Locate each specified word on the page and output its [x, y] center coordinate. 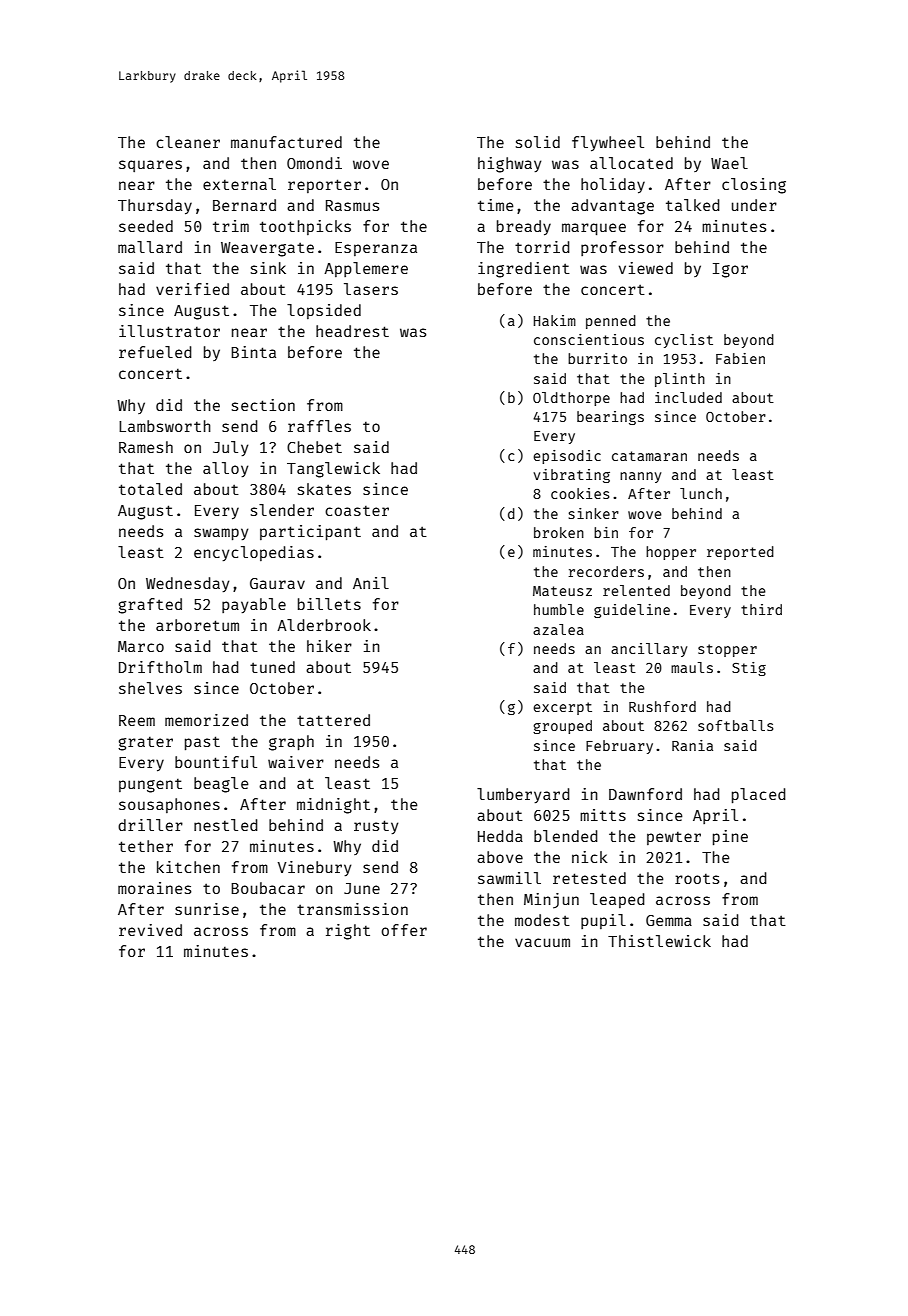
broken [559, 532]
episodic [567, 457]
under [754, 205]
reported [740, 553]
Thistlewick [659, 941]
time [496, 205]
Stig [749, 669]
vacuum [542, 942]
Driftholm [160, 667]
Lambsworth [165, 426]
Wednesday [187, 584]
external [239, 184]
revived [150, 930]
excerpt [562, 708]
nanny [640, 477]
